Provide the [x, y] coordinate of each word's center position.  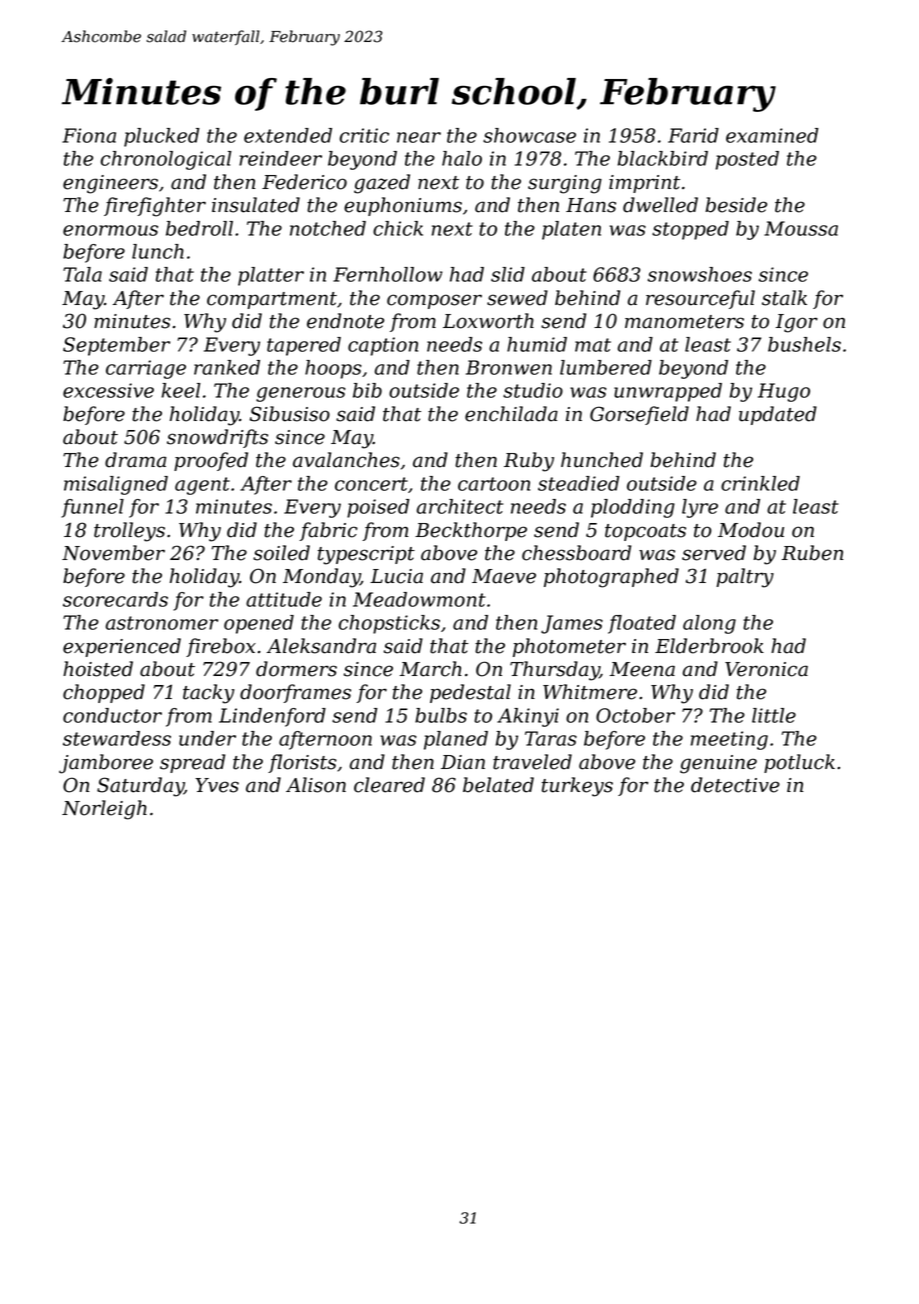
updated [778, 415]
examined [772, 135]
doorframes [295, 693]
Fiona [89, 135]
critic [364, 135]
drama [136, 460]
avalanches [346, 460]
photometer [569, 647]
